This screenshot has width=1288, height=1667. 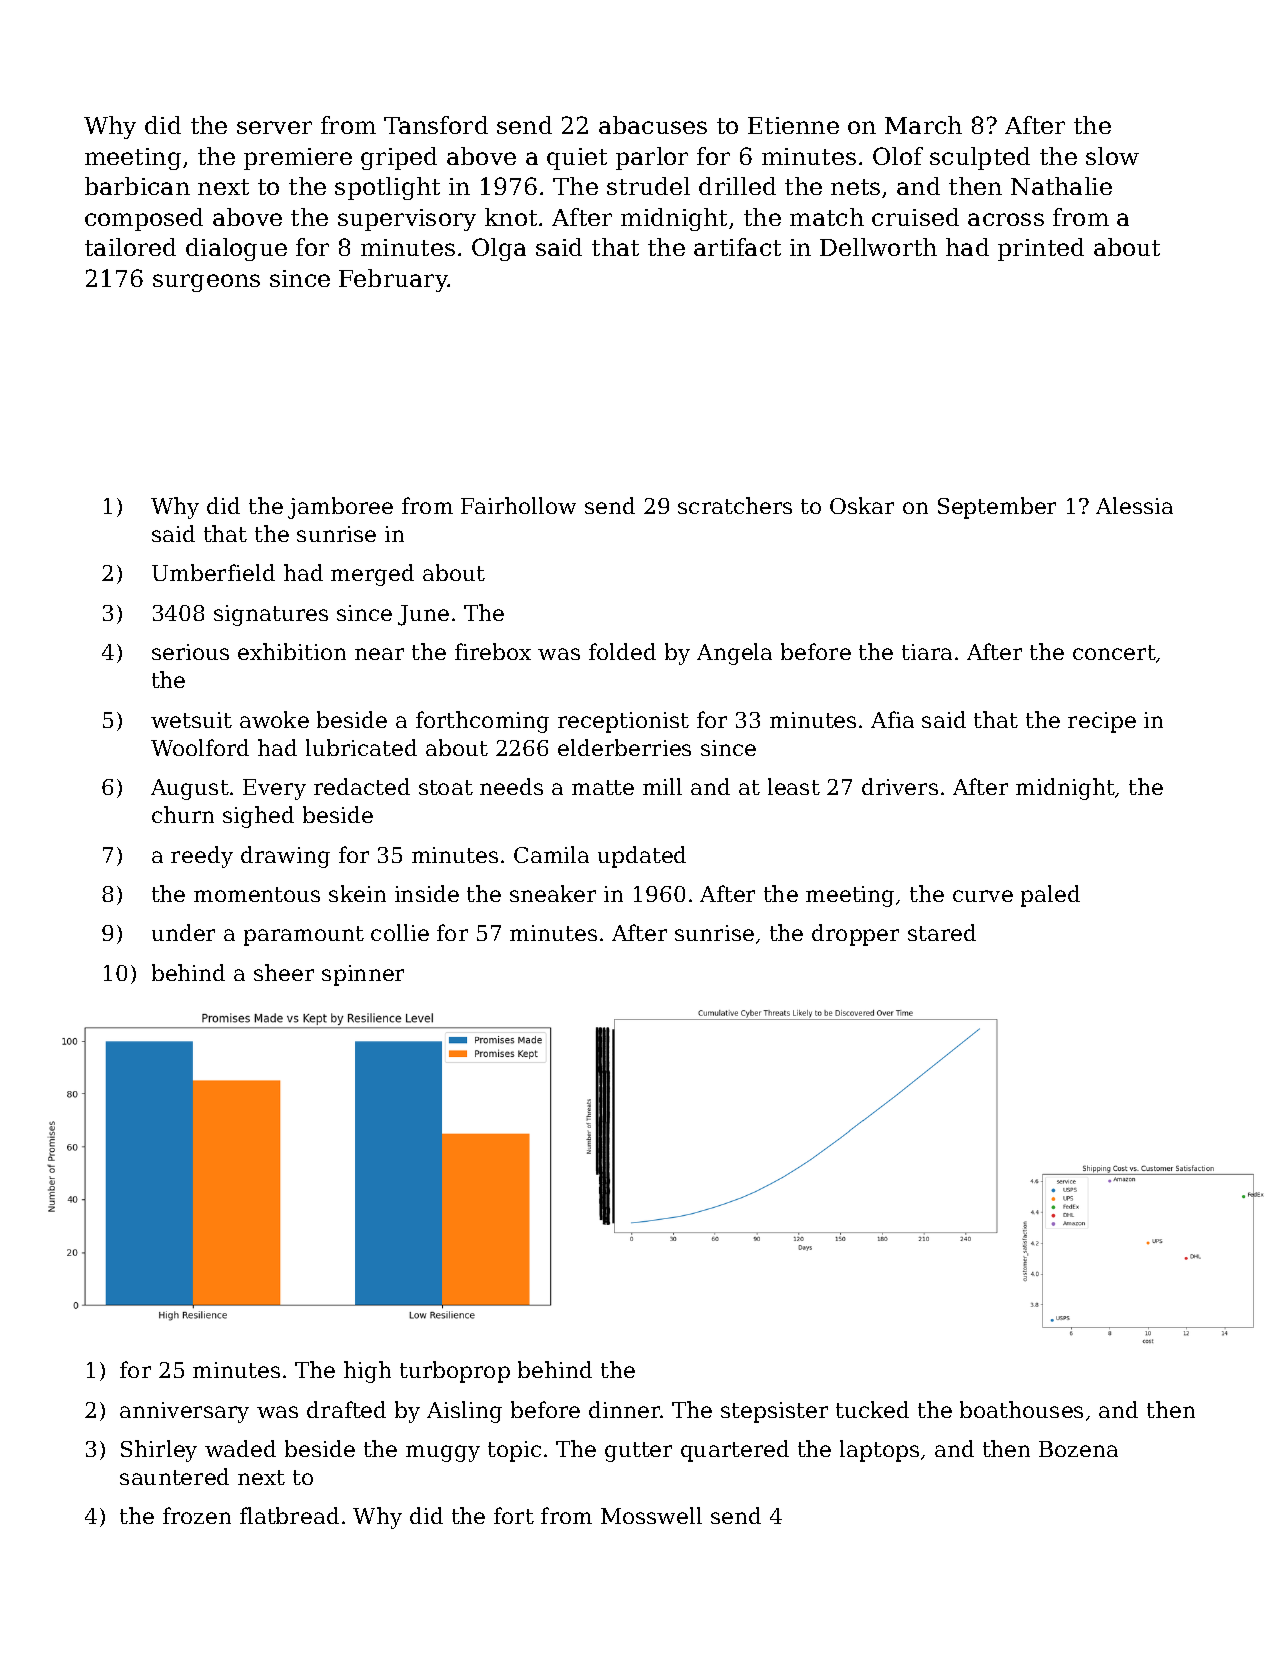 What do you see at coordinates (298, 159) in the screenshot?
I see `premiere` at bounding box center [298, 159].
